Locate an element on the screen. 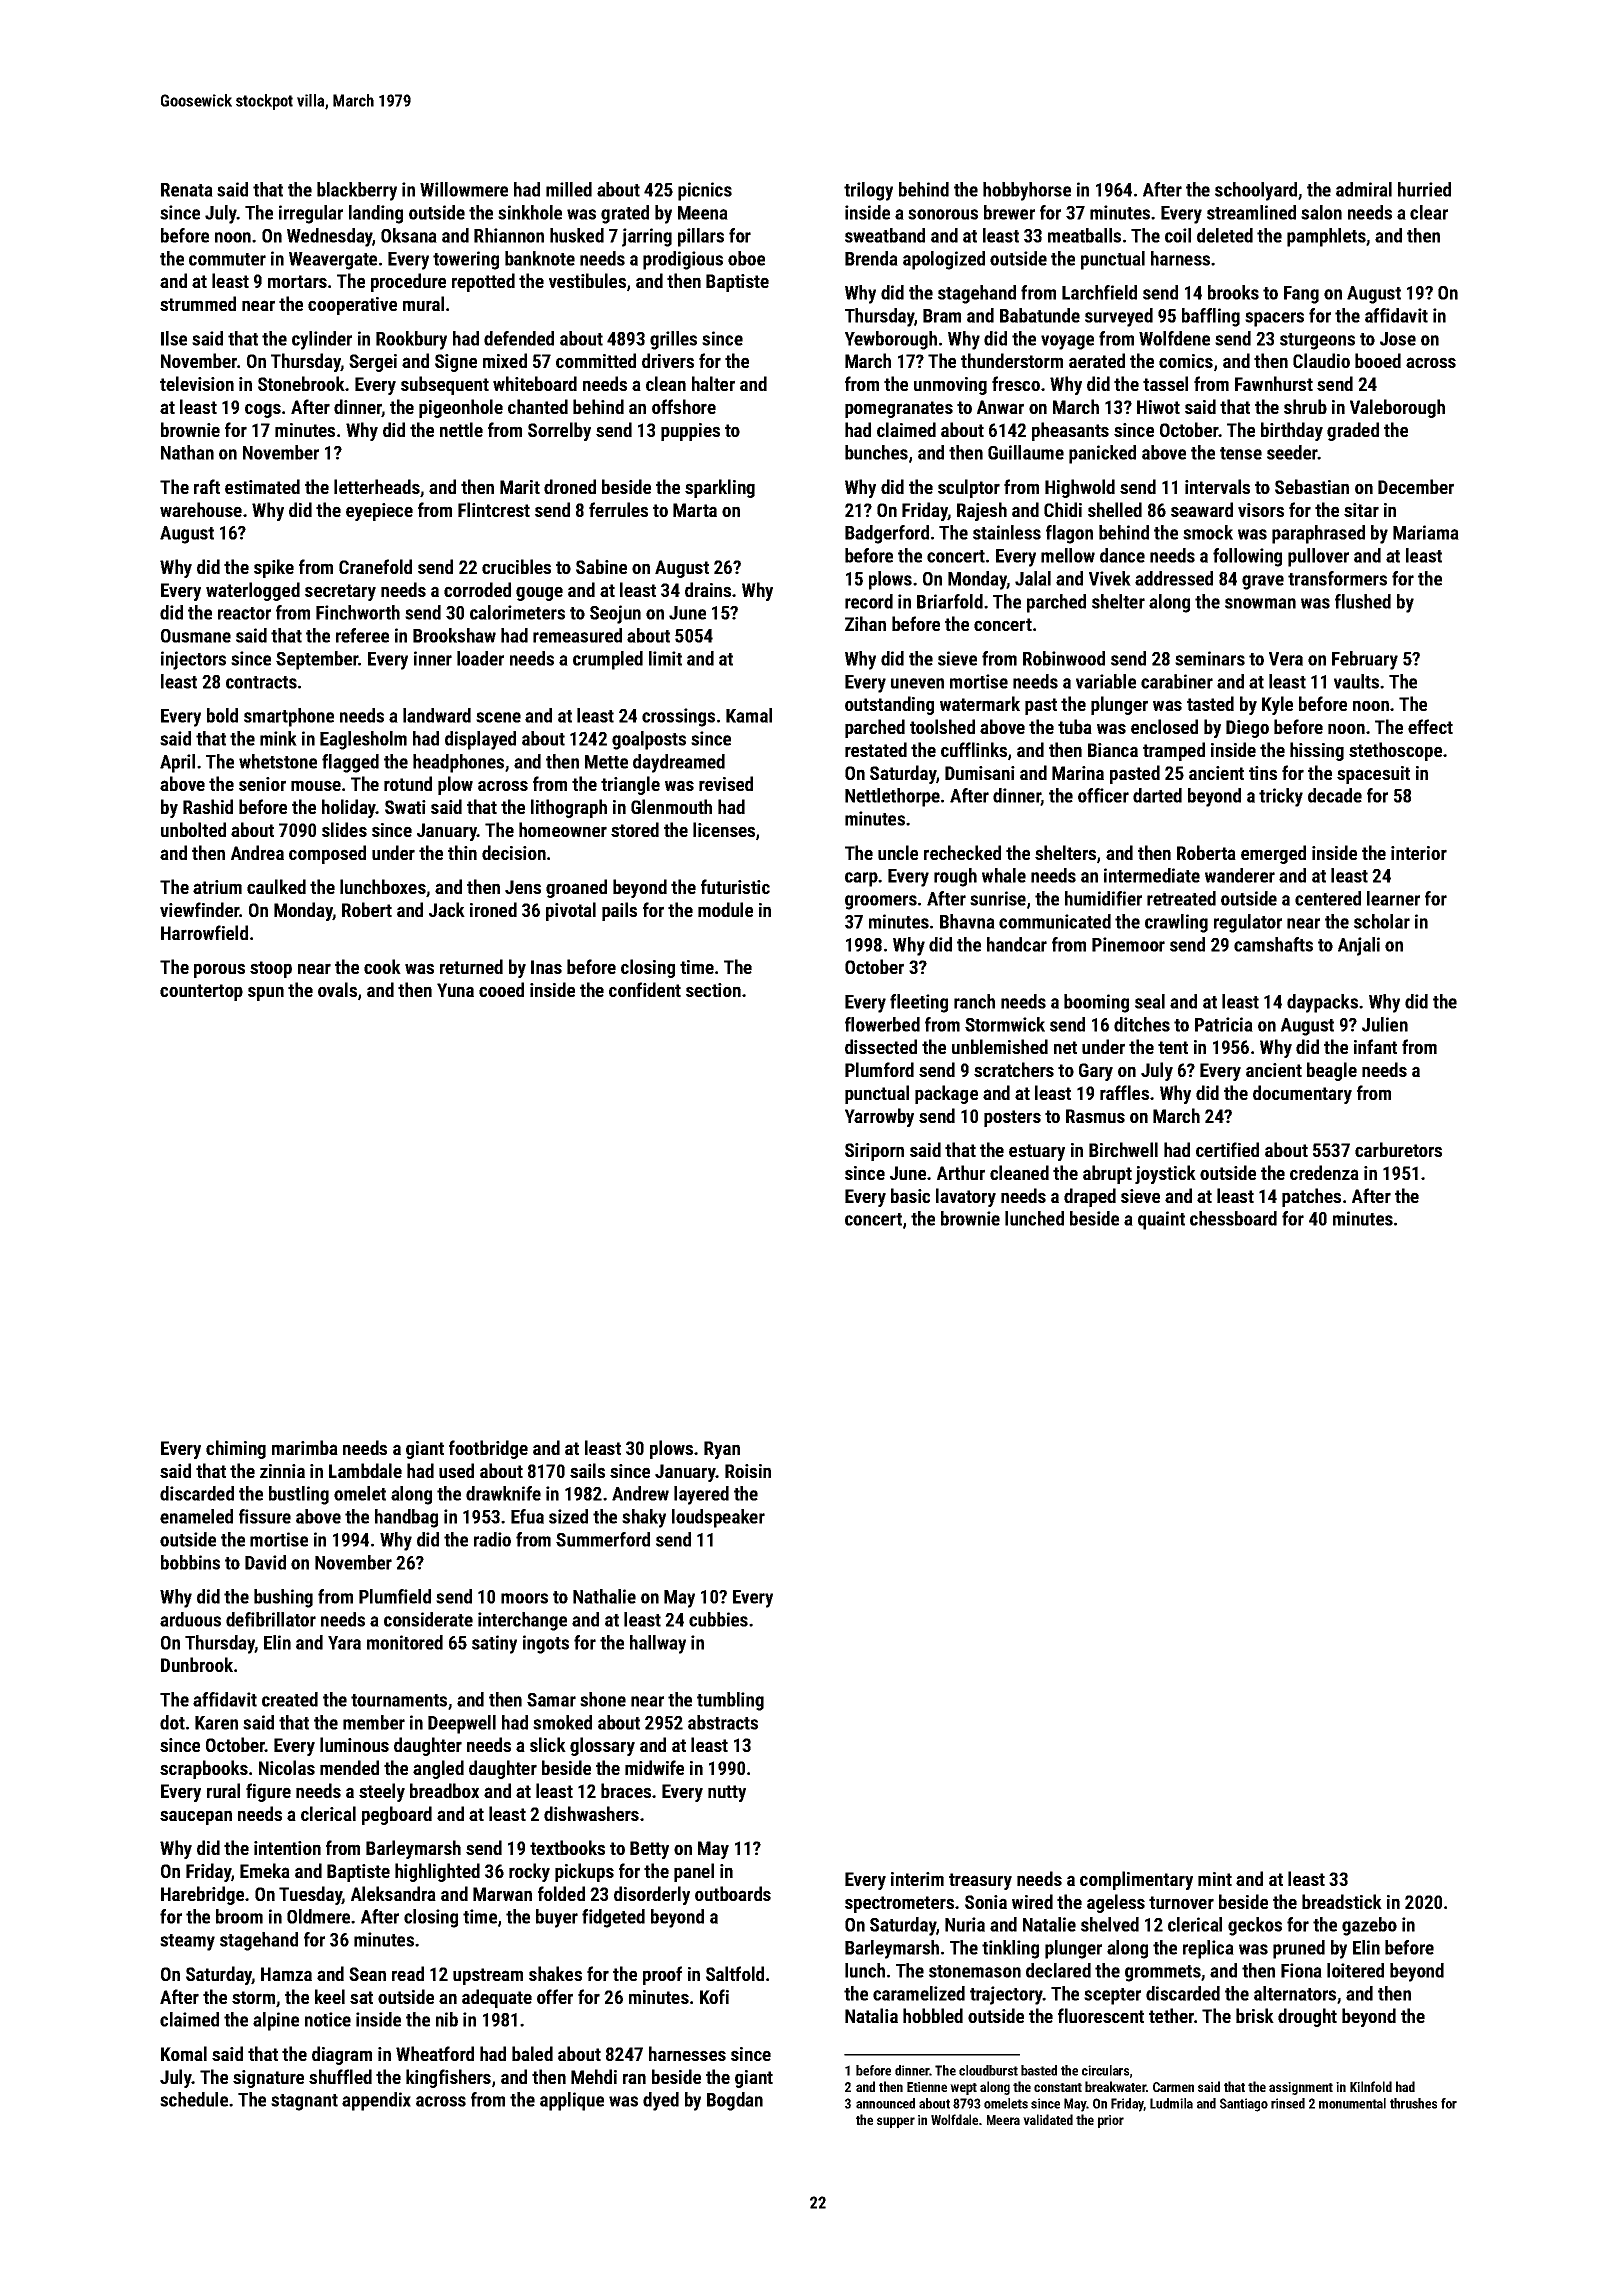 This screenshot has width=1620, height=2292. stagnant is located at coordinates (304, 2102).
